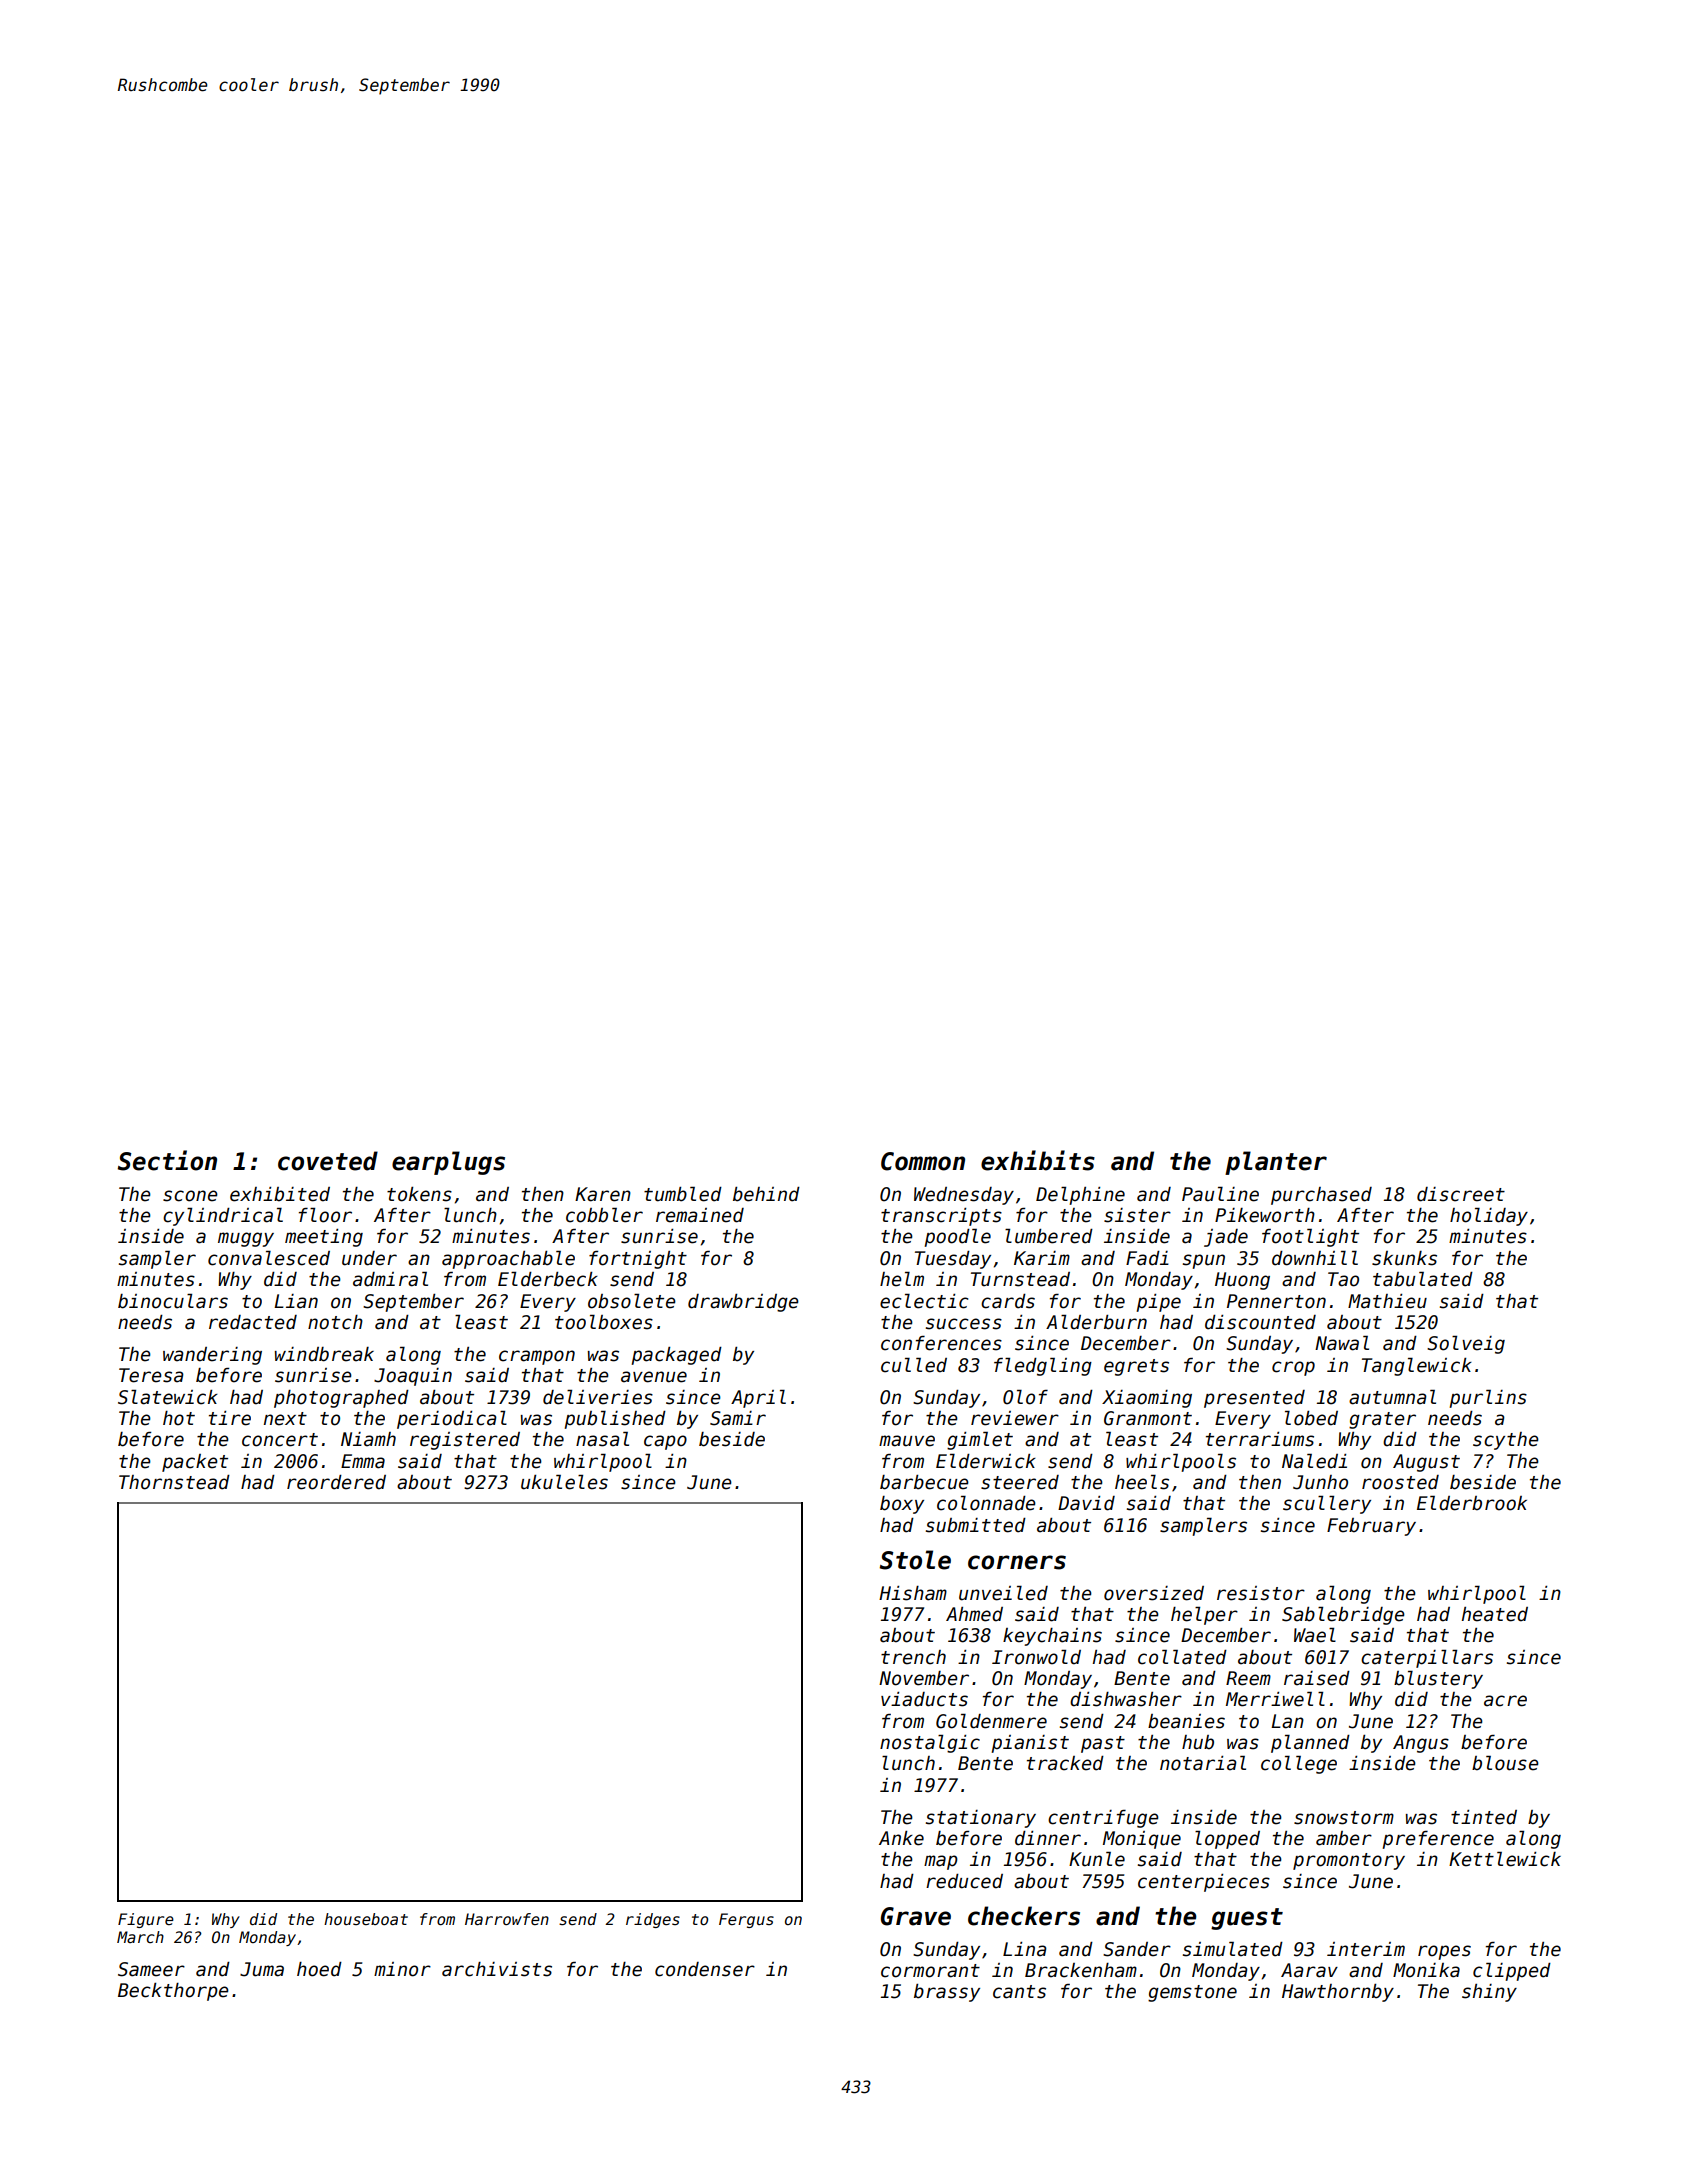 This screenshot has width=1683, height=2178. Describe the element at coordinates (1461, 1194) in the screenshot. I see `discreet` at that location.
